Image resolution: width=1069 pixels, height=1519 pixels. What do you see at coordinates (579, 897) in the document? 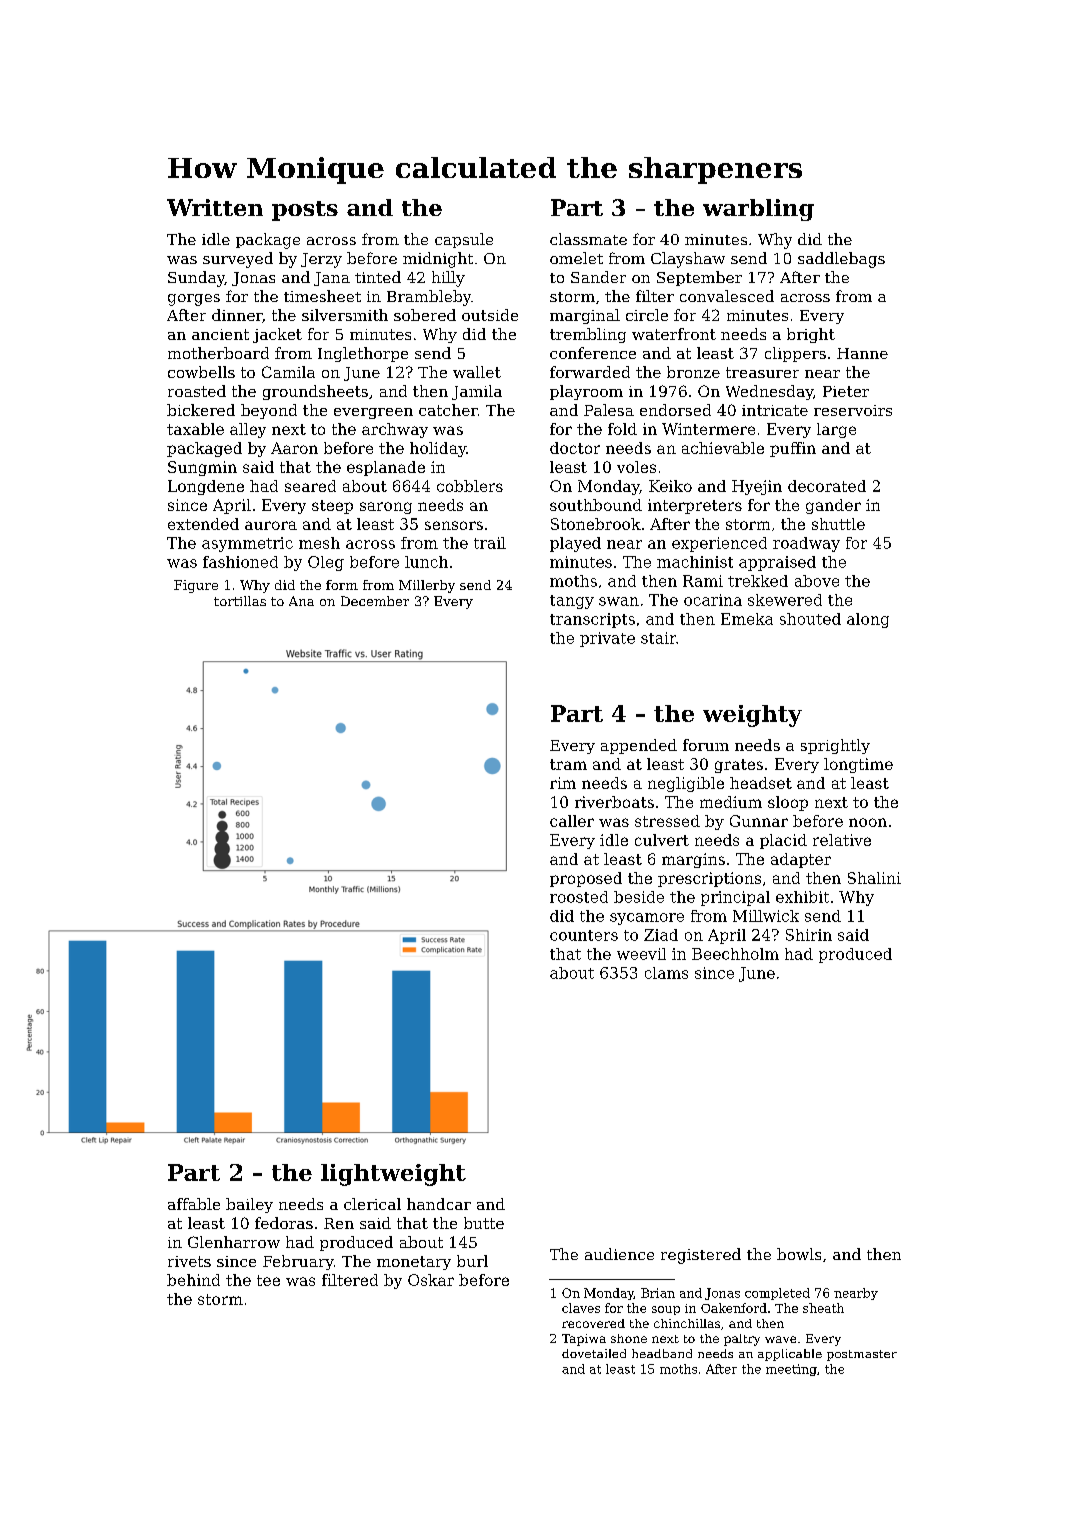
I see `roosted` at bounding box center [579, 897].
